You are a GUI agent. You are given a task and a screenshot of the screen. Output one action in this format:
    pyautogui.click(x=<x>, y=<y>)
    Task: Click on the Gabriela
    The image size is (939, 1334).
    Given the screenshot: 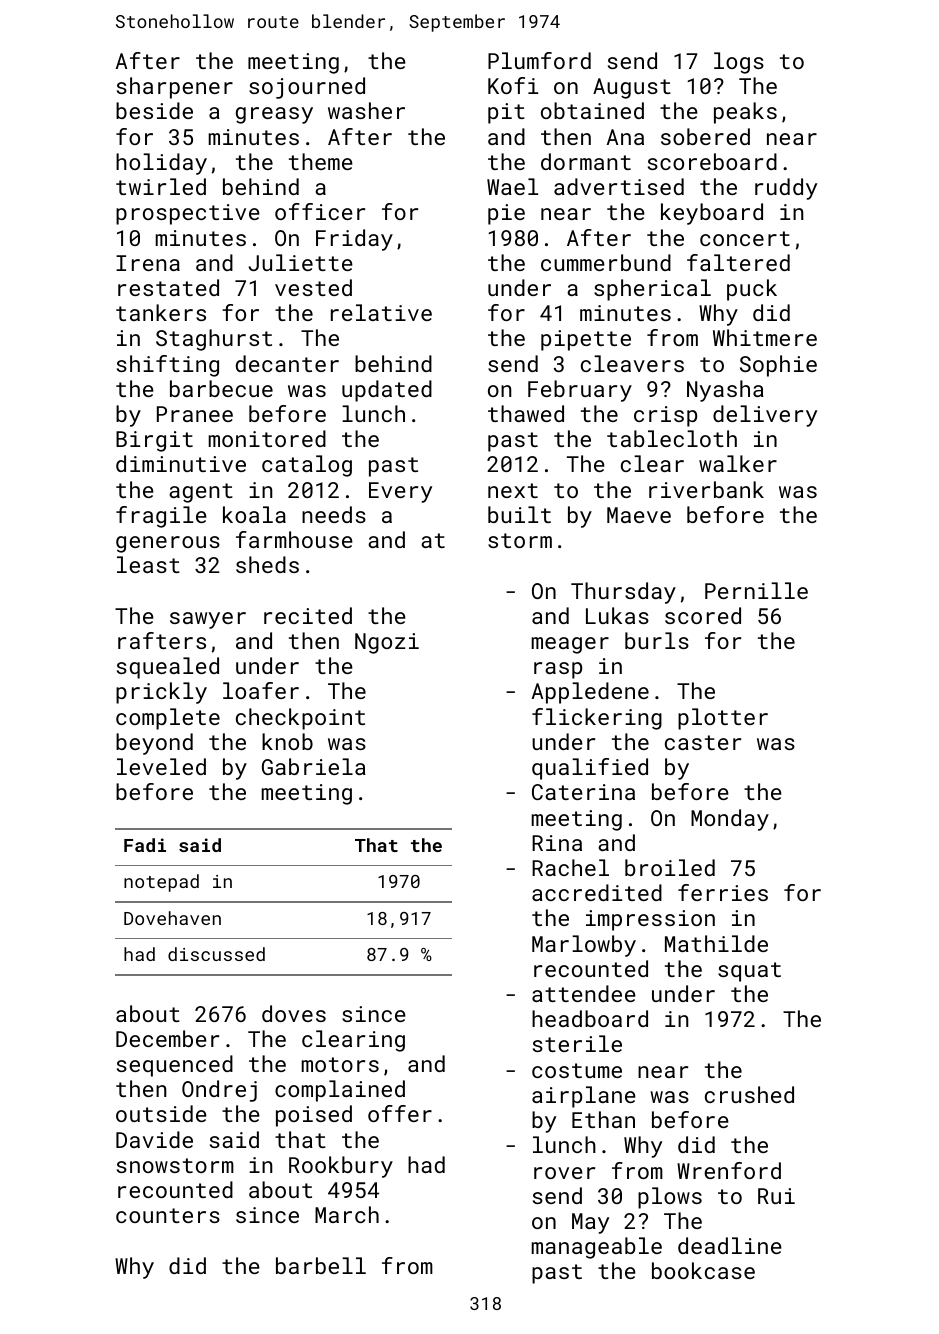 What is the action you would take?
    pyautogui.click(x=314, y=766)
